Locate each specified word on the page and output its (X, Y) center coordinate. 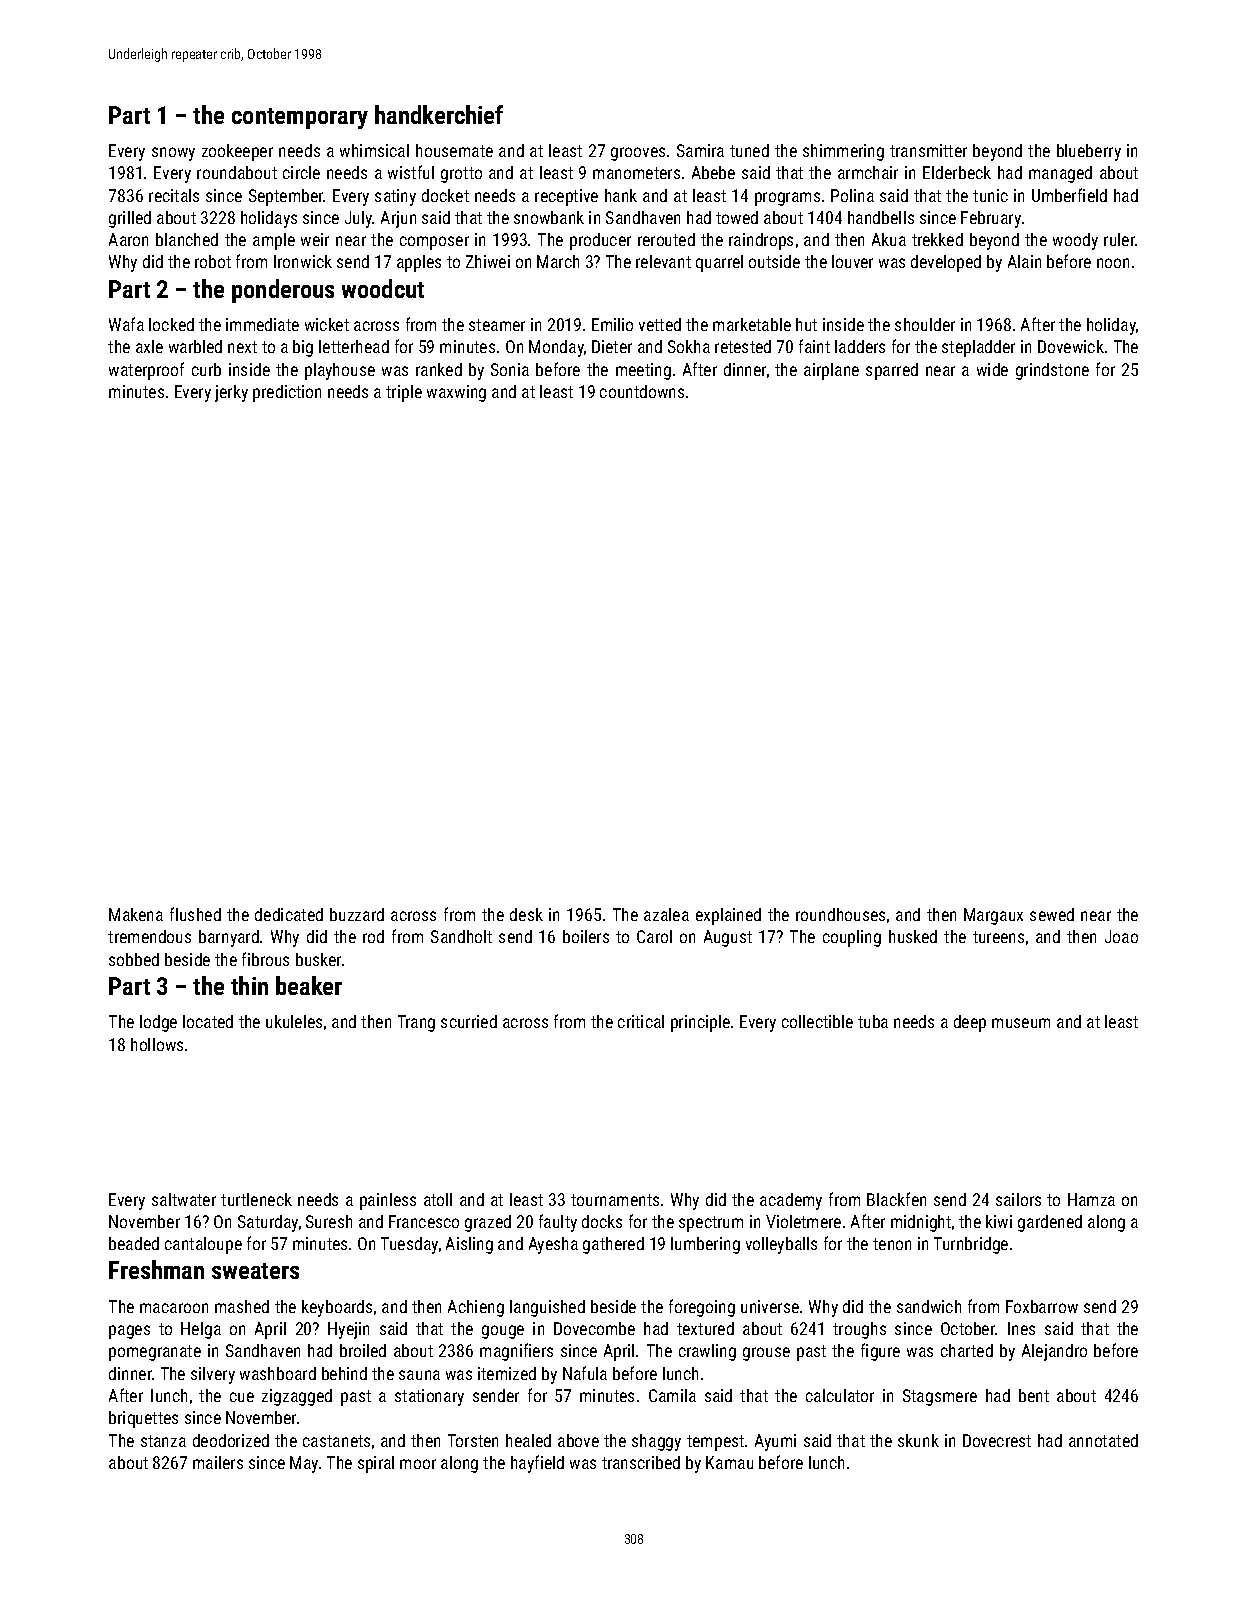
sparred (892, 371)
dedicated (289, 914)
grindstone (1052, 371)
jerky (231, 393)
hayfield (537, 1464)
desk (526, 914)
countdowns (642, 391)
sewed (1052, 914)
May (304, 1464)
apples (419, 263)
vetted (660, 324)
